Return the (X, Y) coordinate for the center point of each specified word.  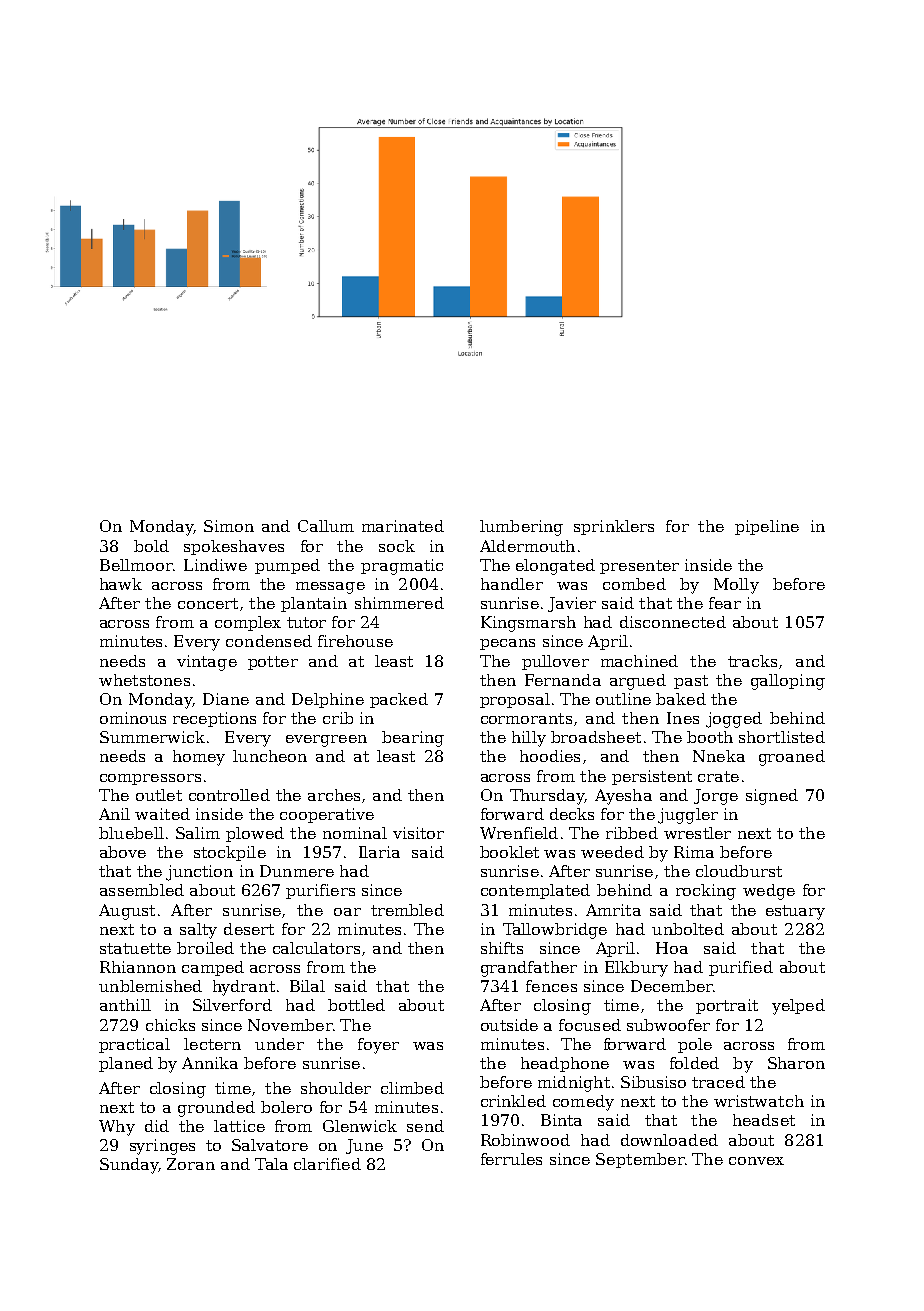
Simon (229, 526)
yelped (798, 1007)
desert (249, 929)
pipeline (767, 527)
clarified (327, 1164)
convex (756, 1161)
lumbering (521, 528)
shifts (502, 948)
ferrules (511, 1159)
